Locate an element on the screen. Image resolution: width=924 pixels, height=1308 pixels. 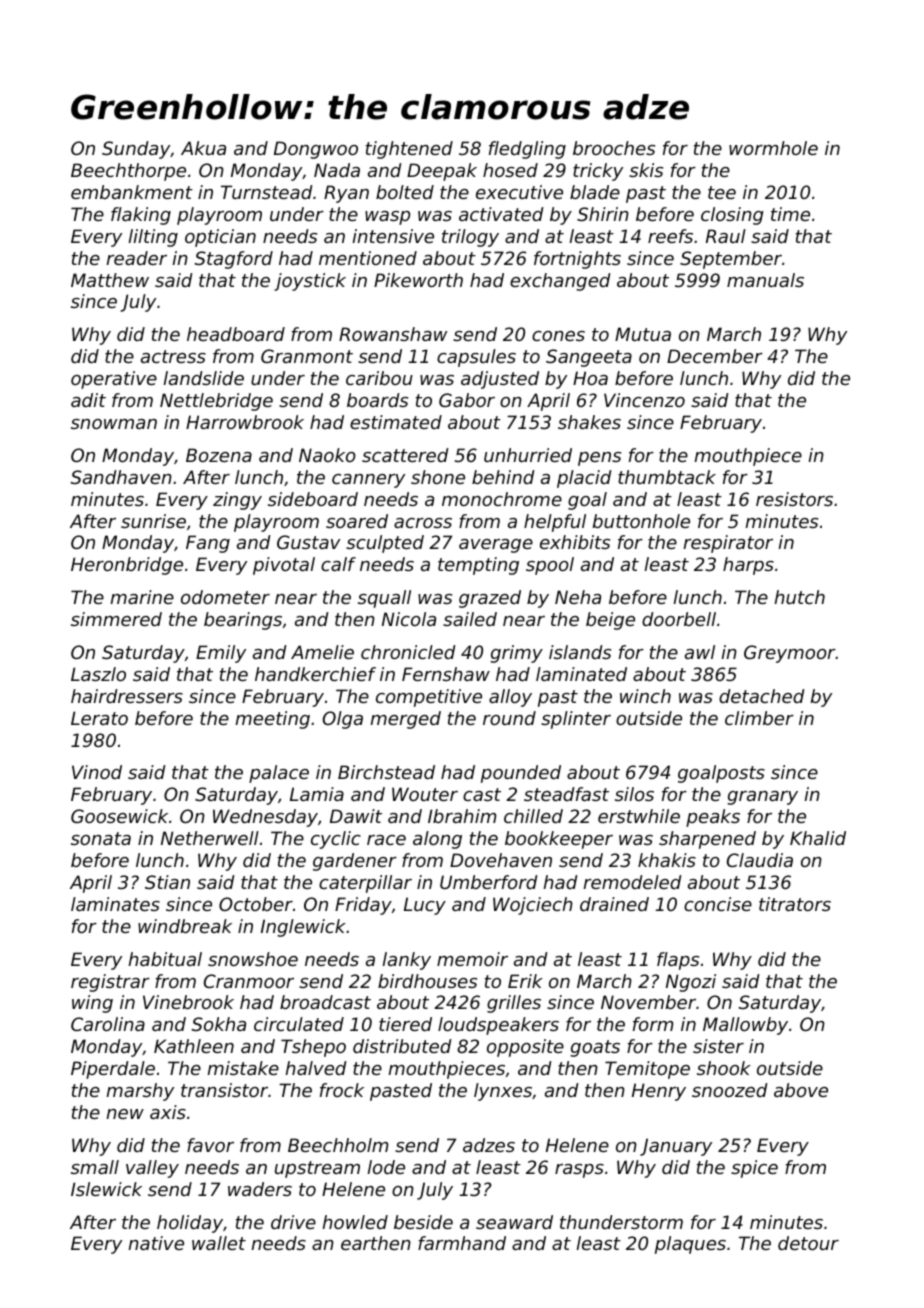
valley is located at coordinates (152, 1169).
